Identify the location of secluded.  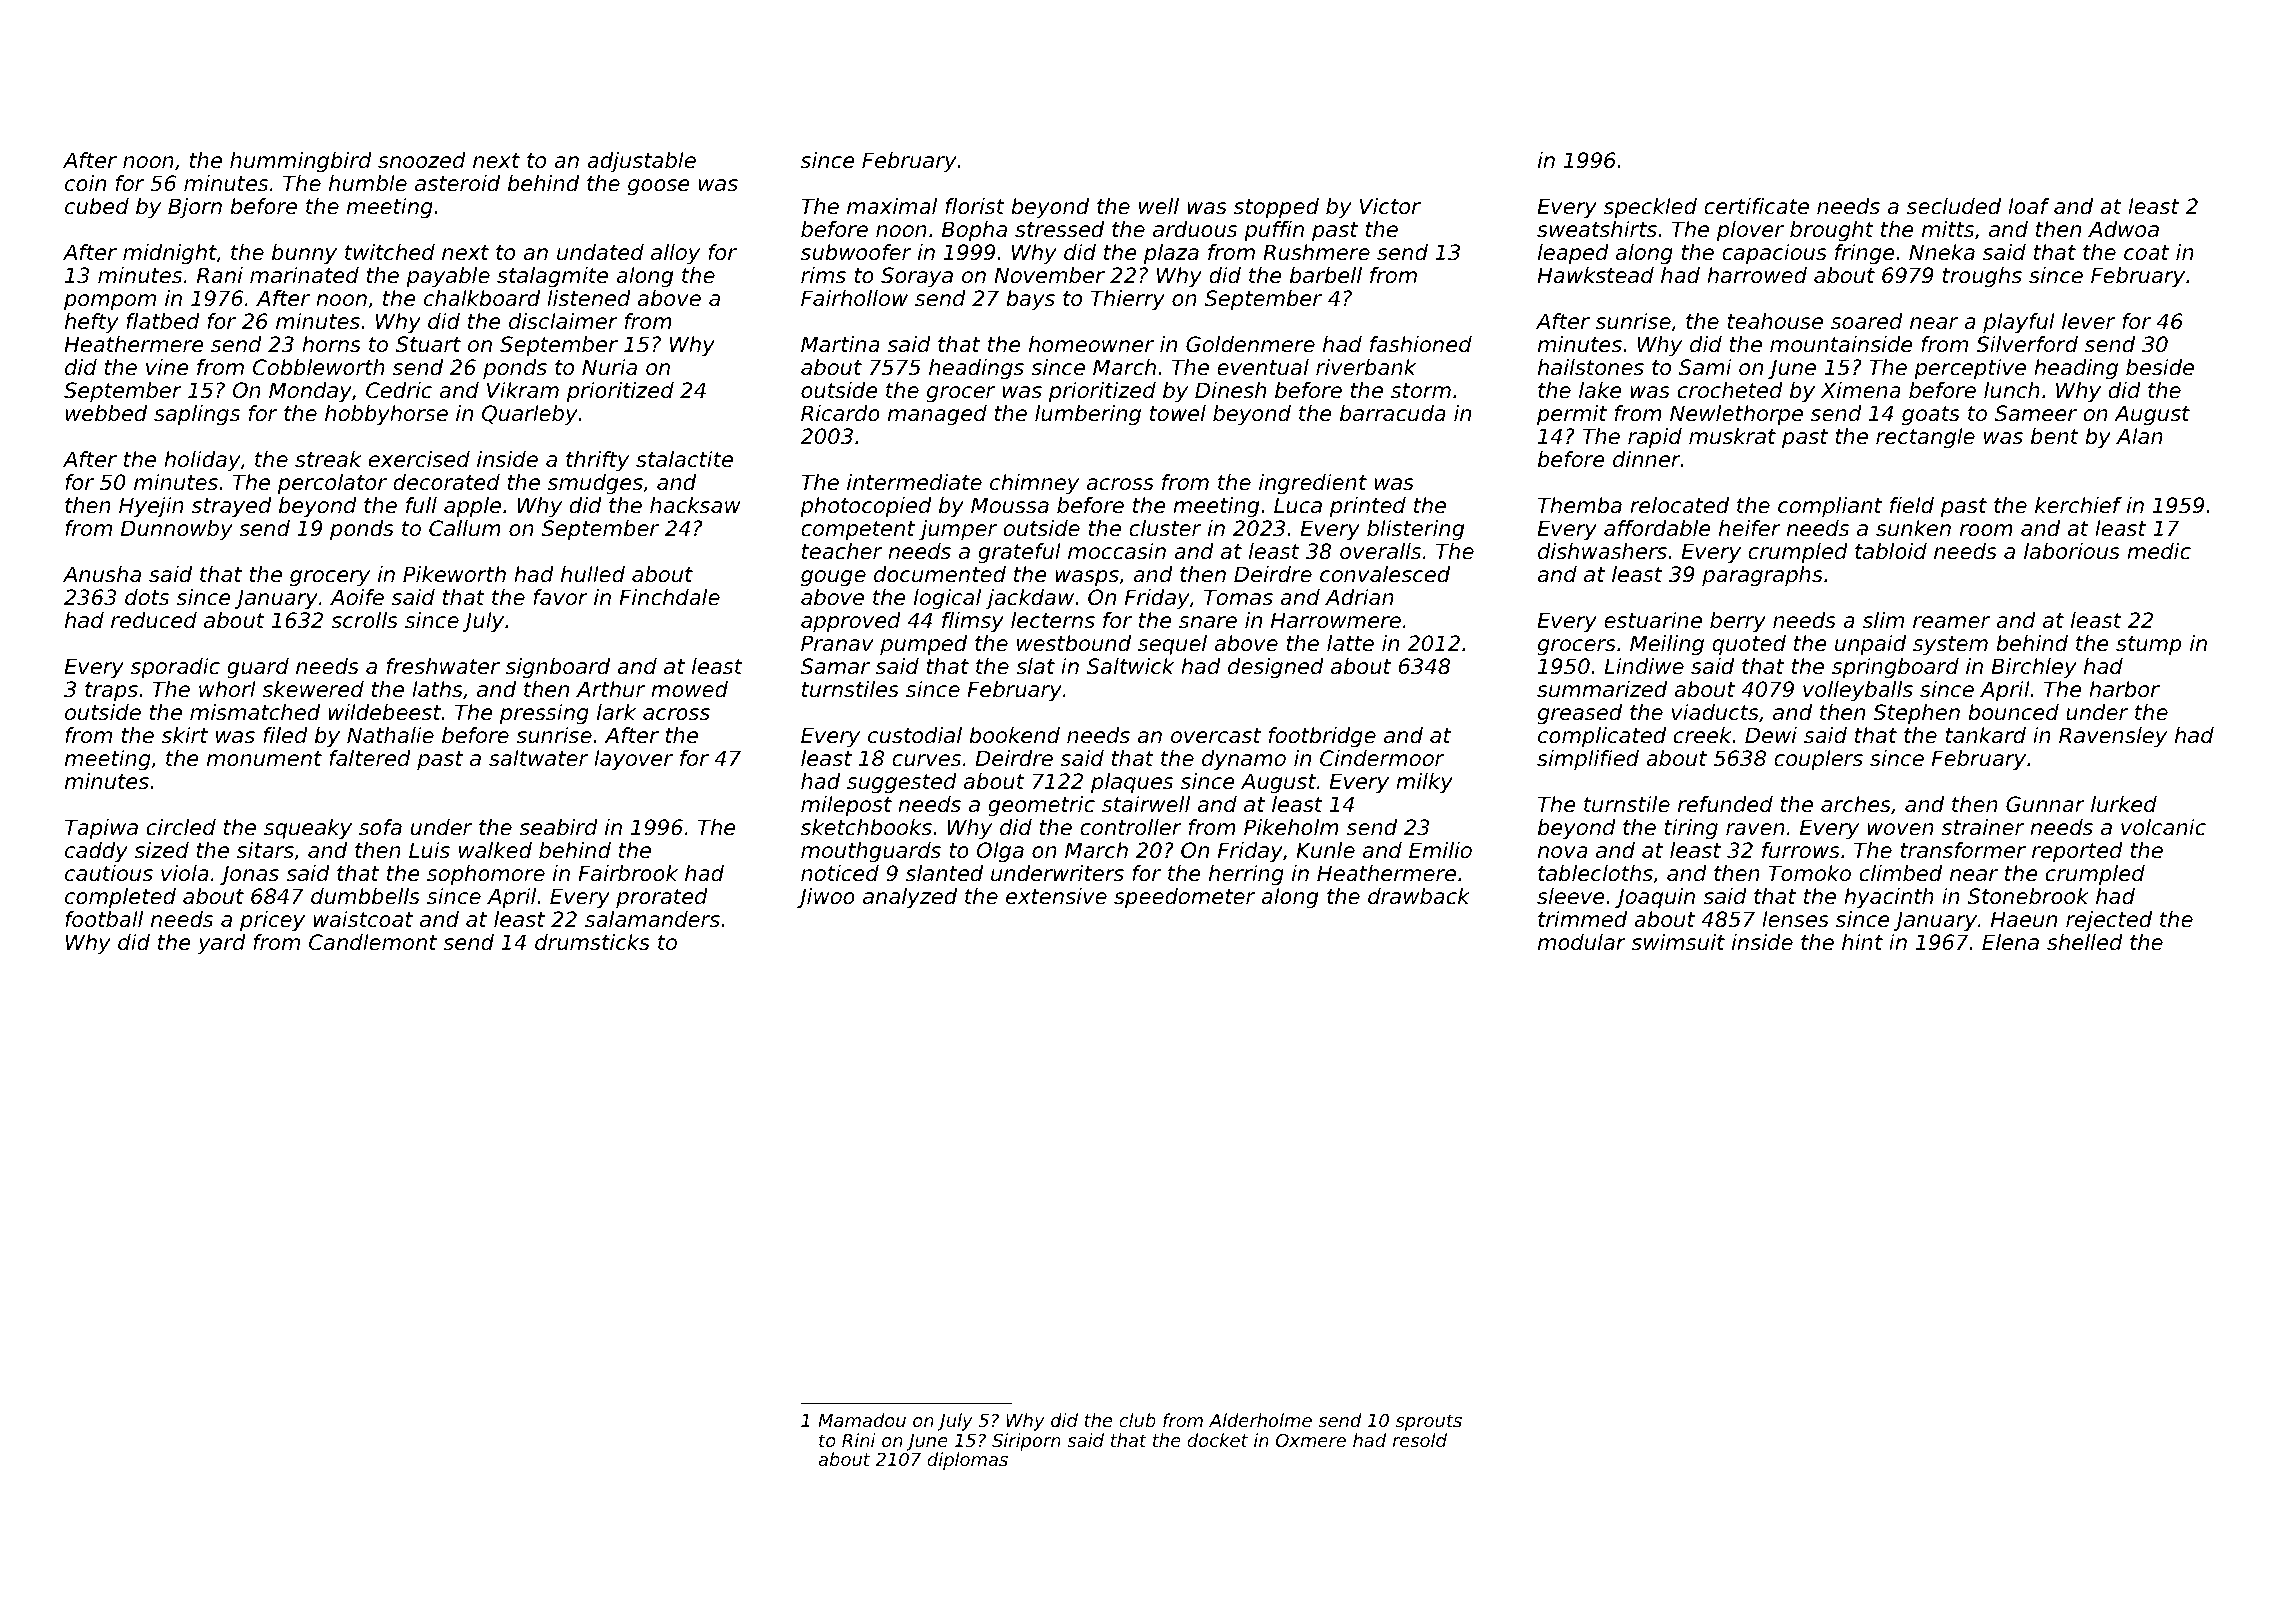
(1954, 206).
